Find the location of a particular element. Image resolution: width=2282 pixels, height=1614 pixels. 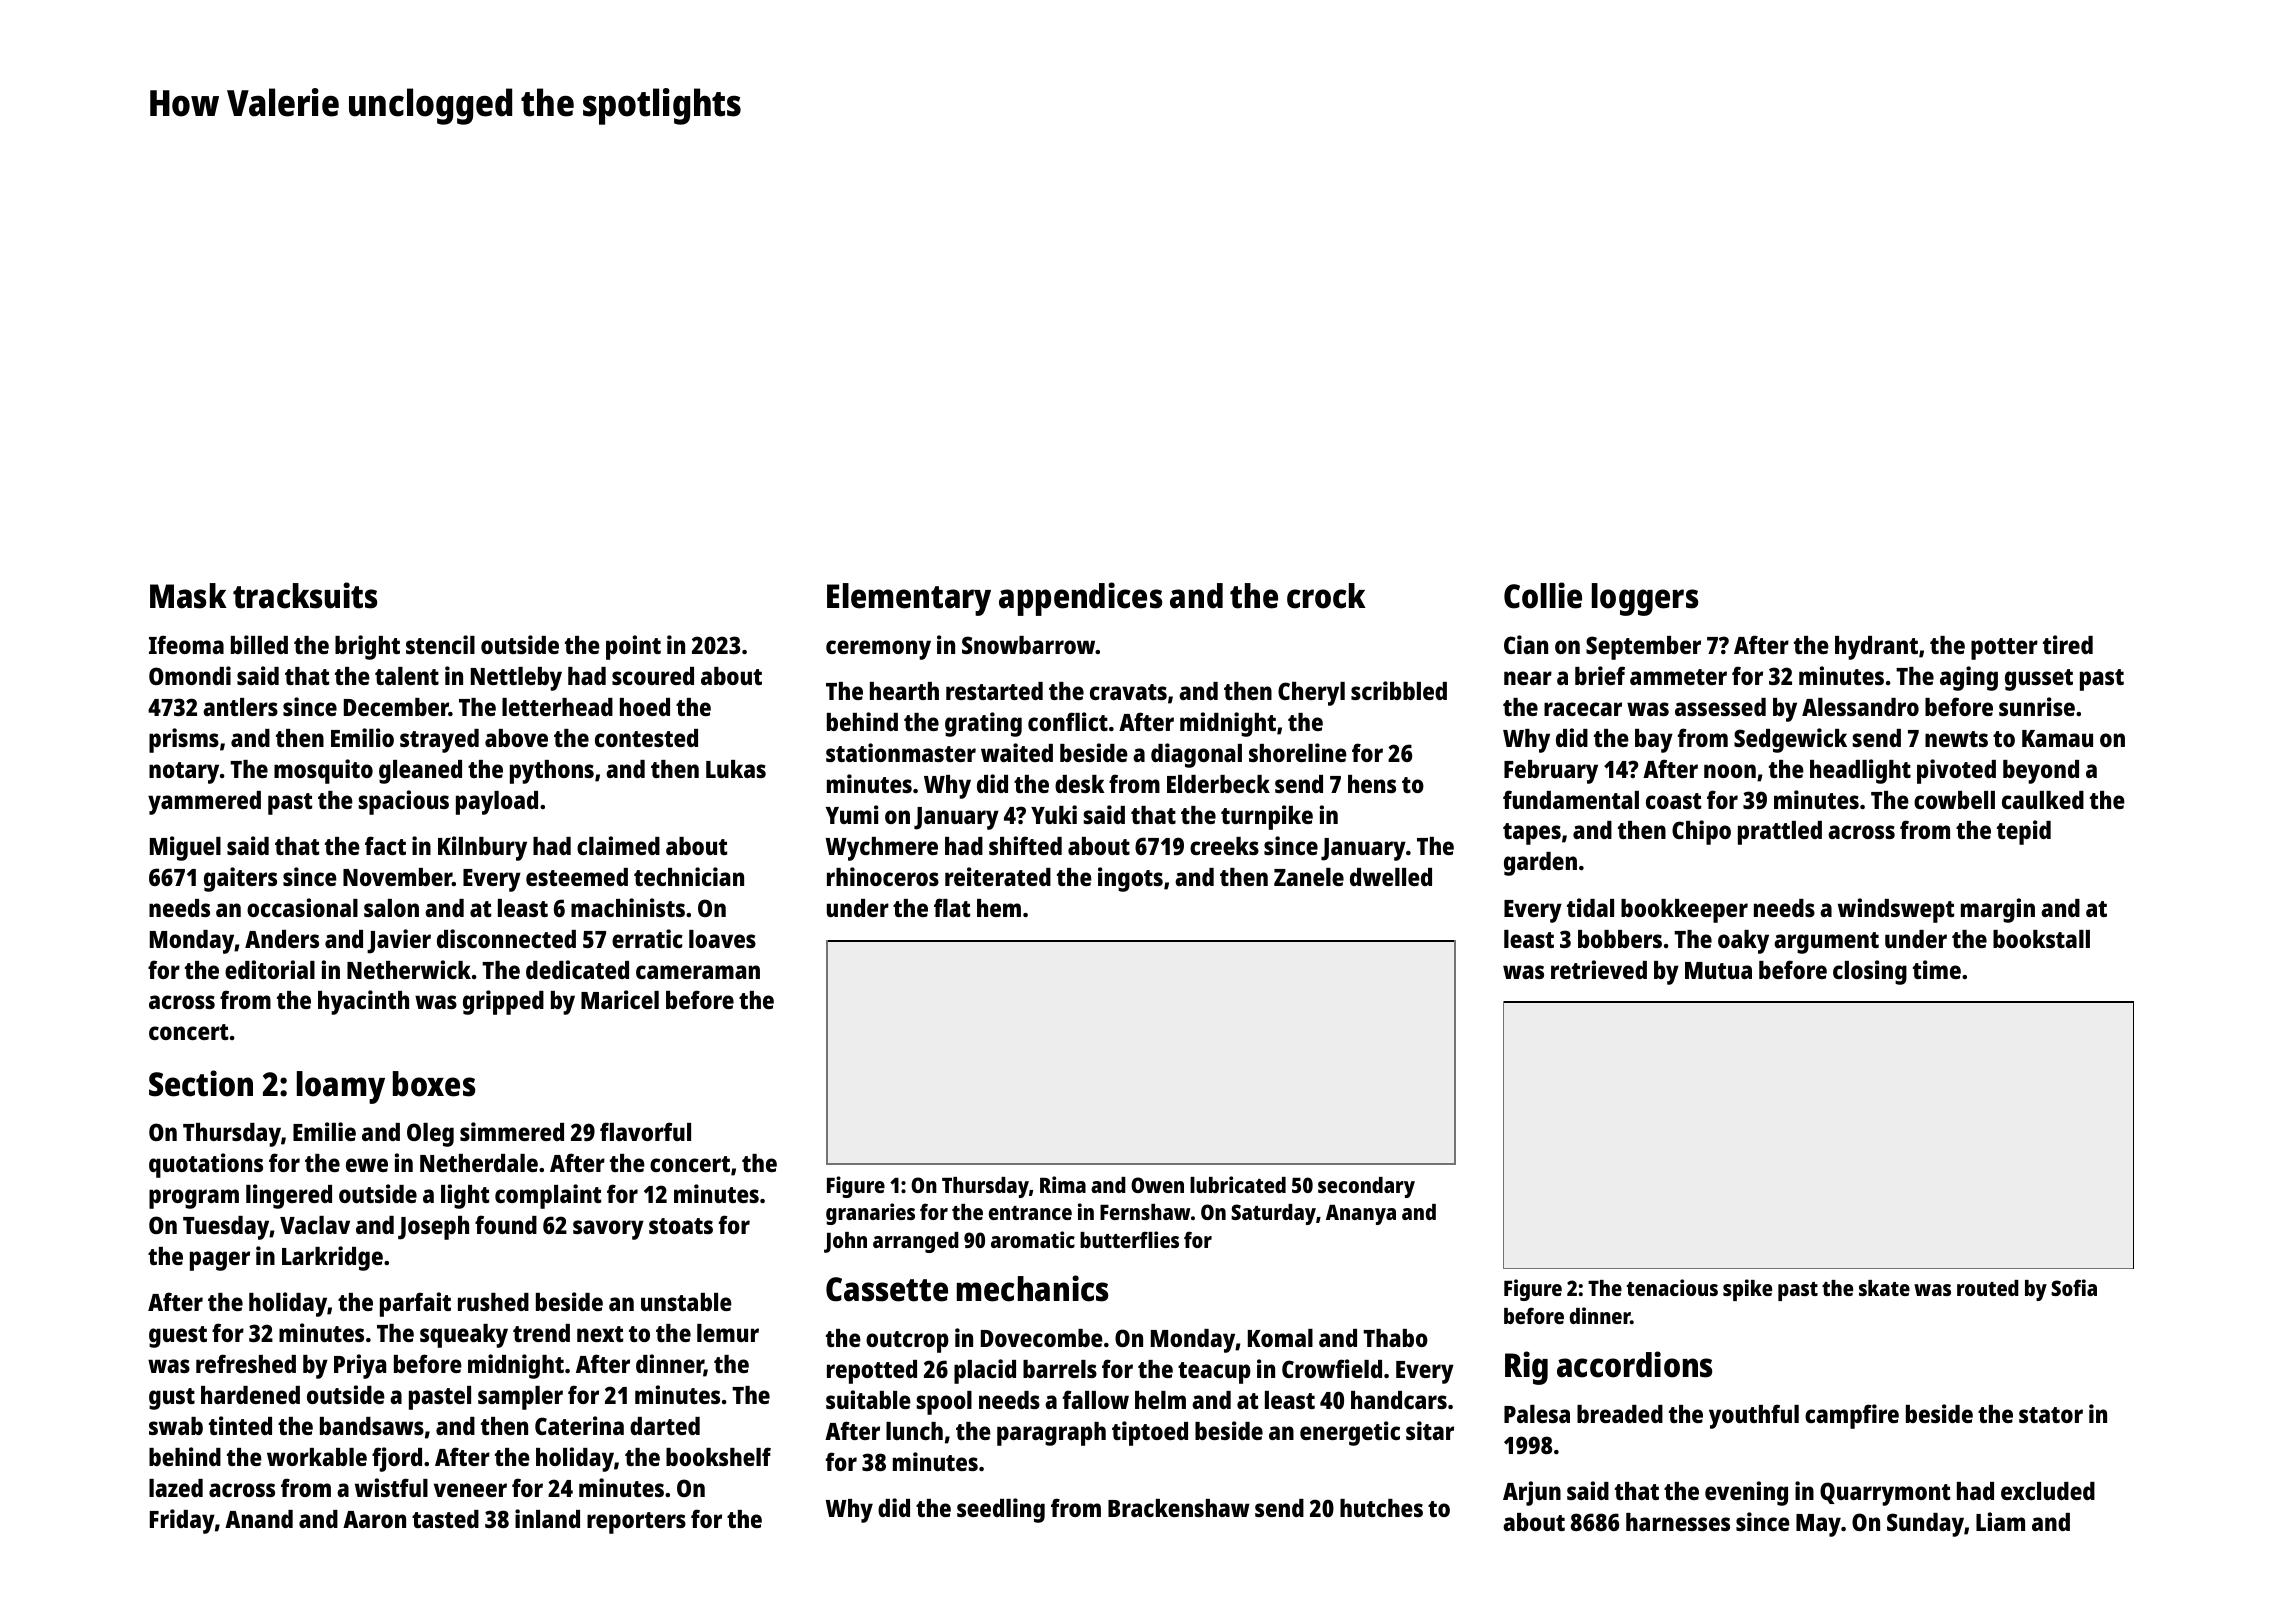

hyacinth is located at coordinates (363, 1002).
